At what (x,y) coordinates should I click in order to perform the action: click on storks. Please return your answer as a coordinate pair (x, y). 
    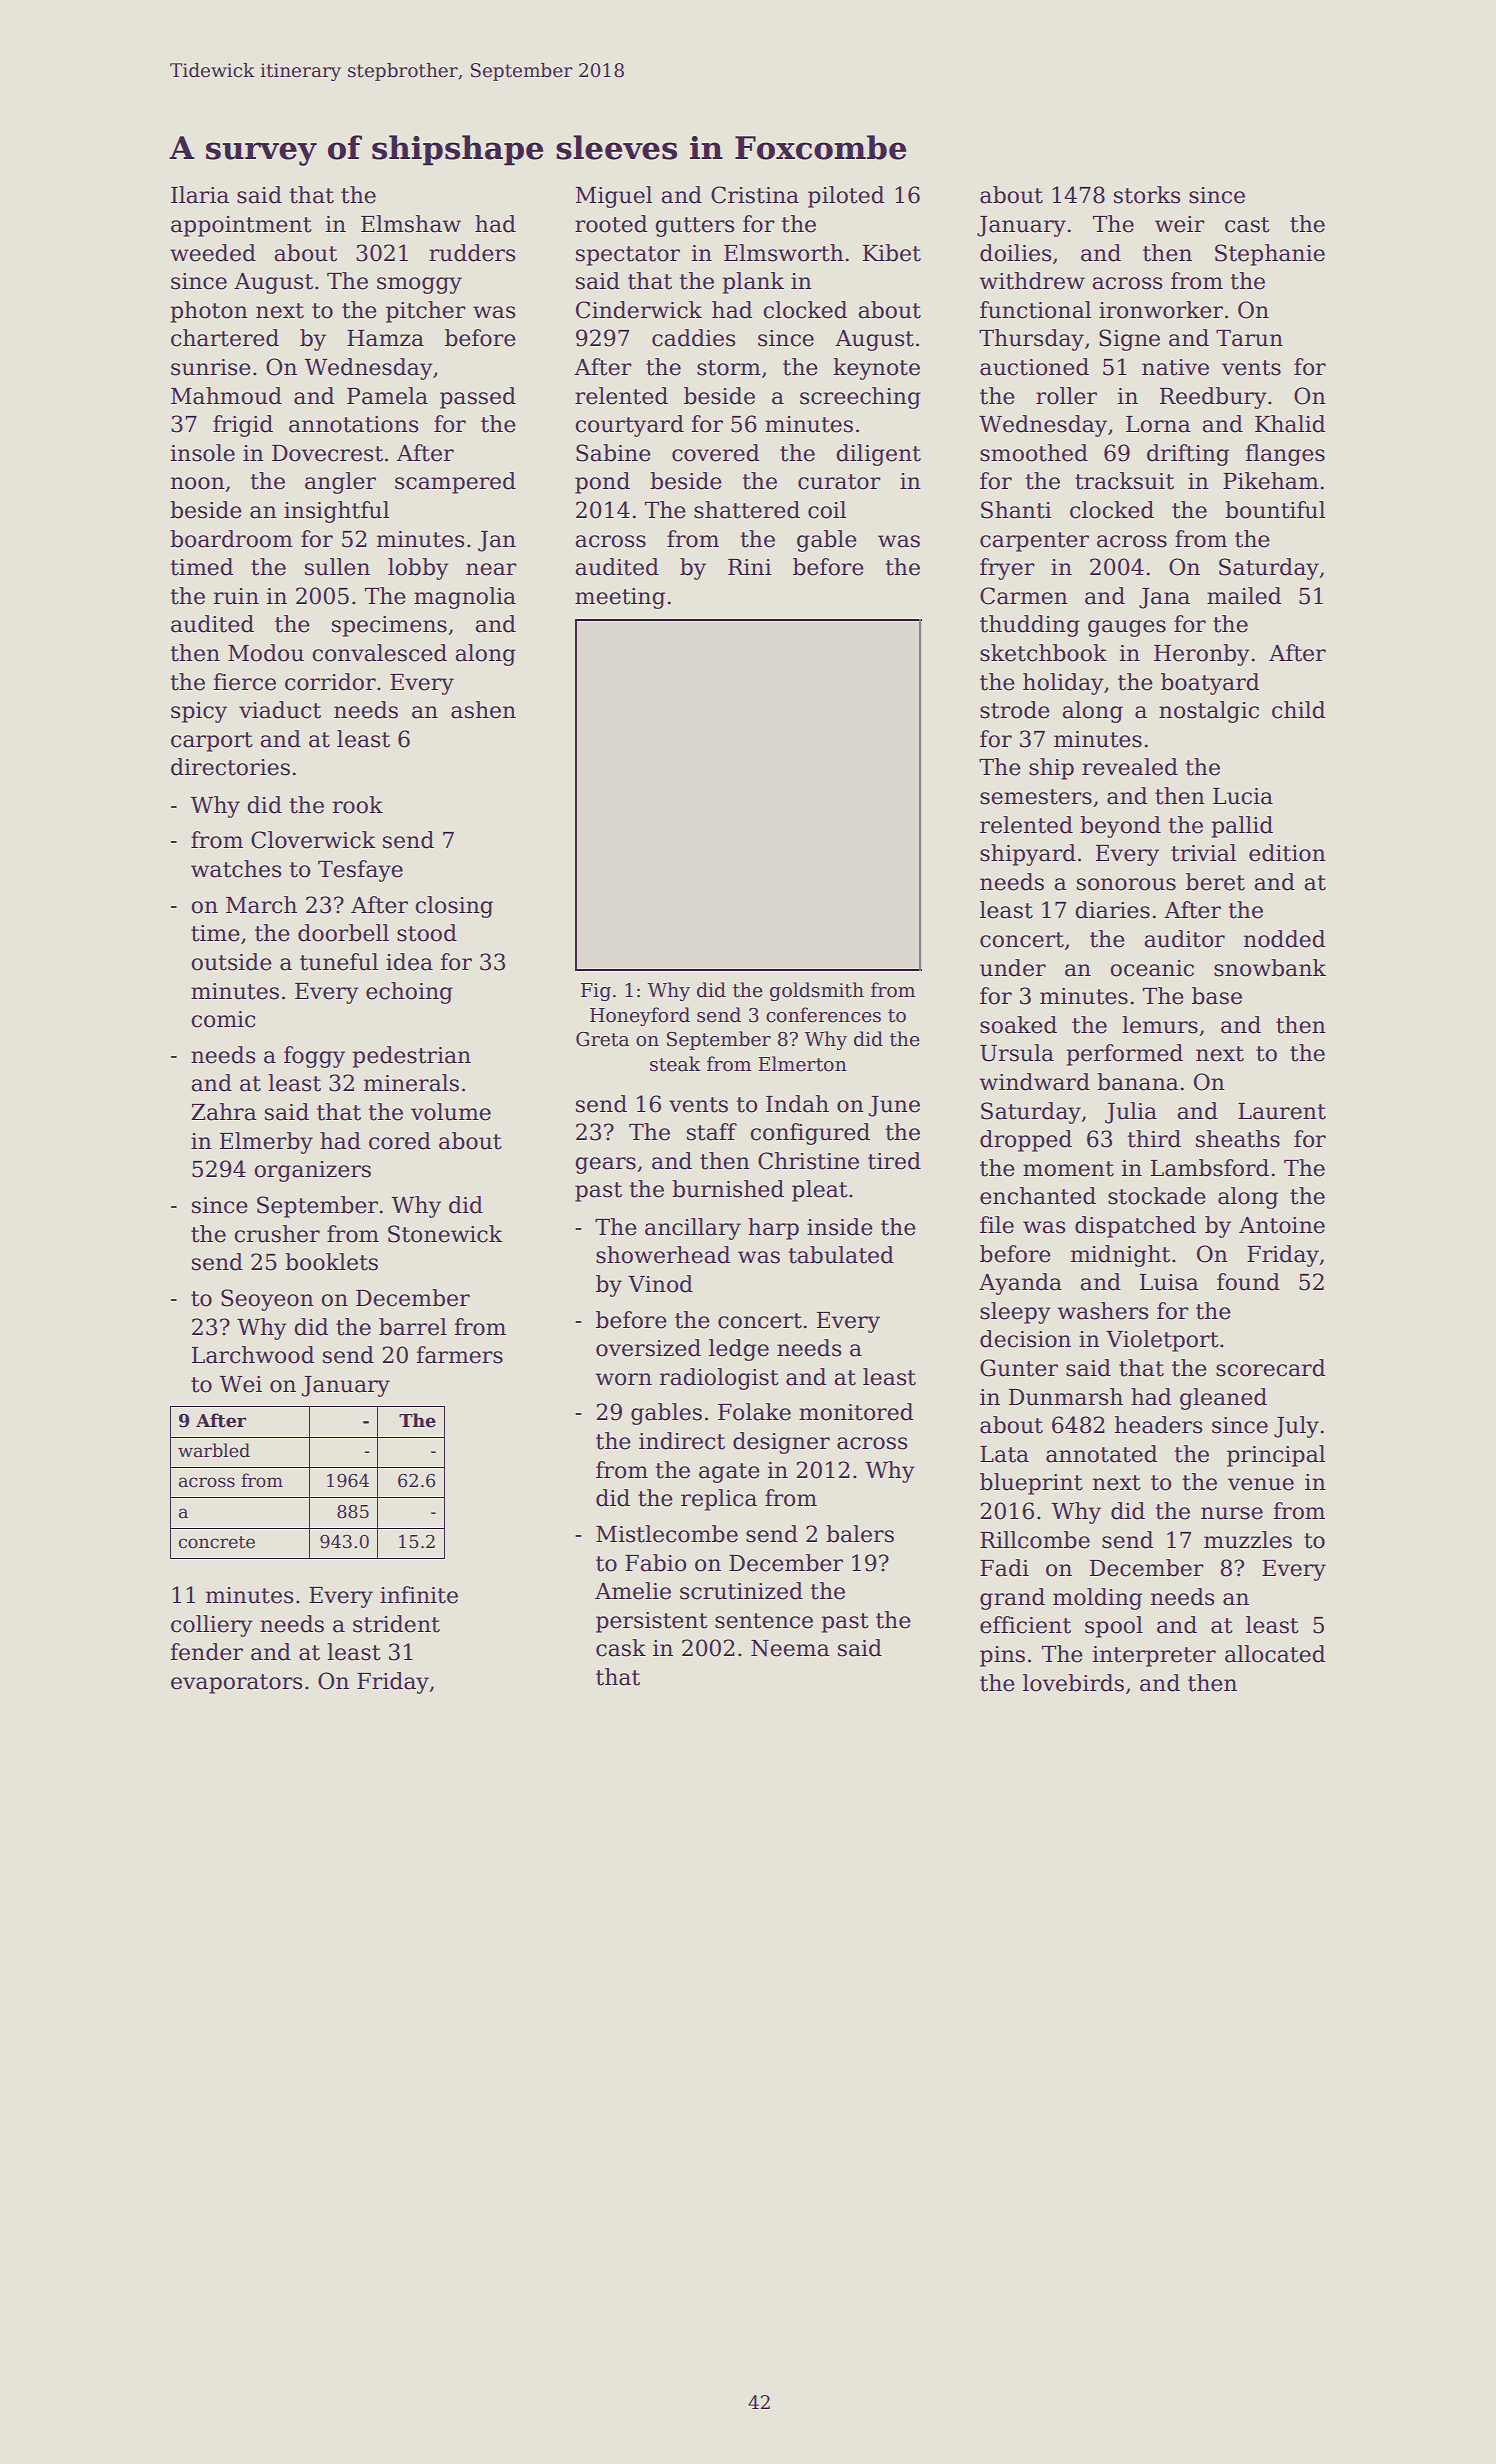
    Looking at the image, I should click on (1147, 195).
